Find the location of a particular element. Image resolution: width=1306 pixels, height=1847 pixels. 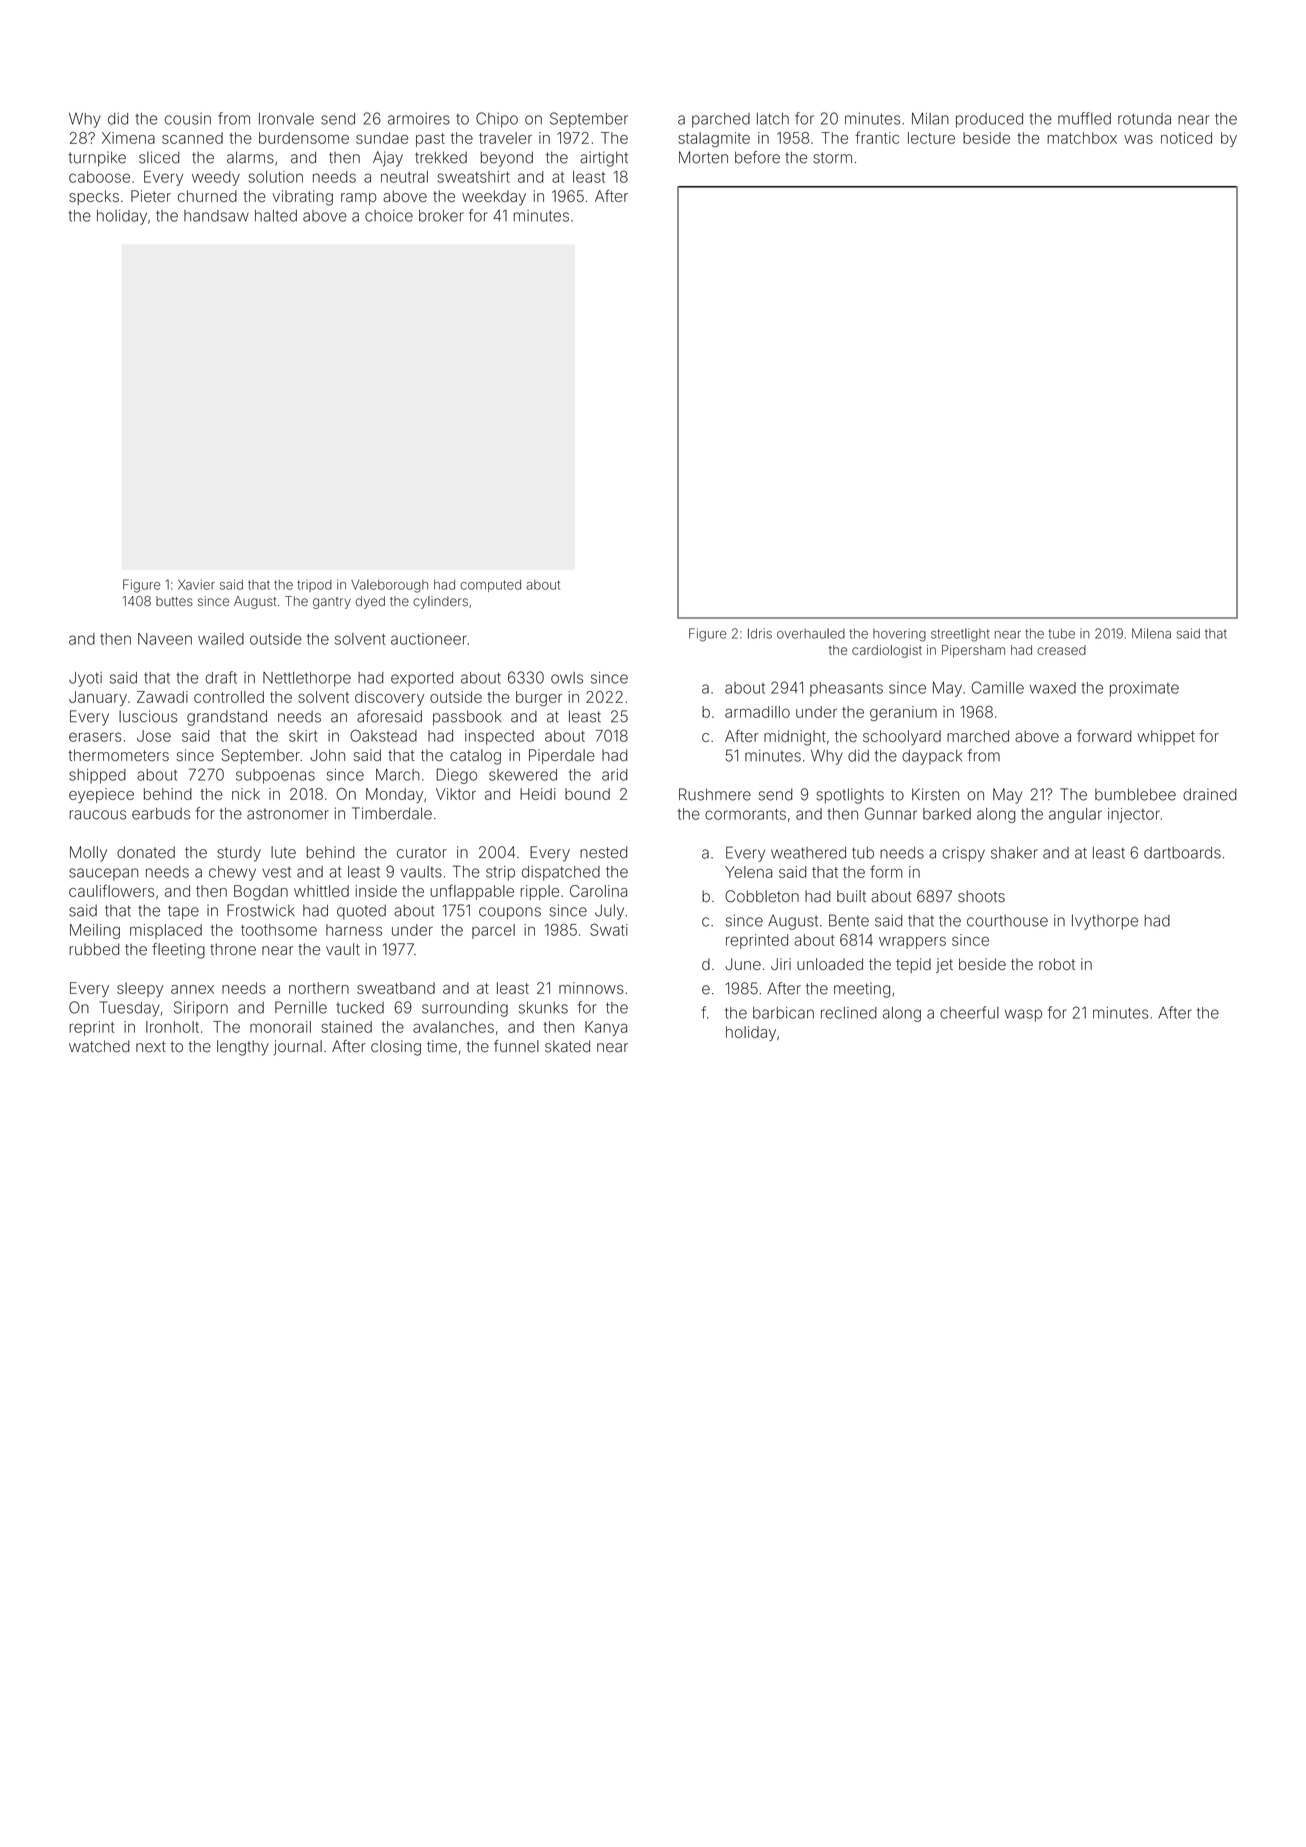

nested is located at coordinates (603, 852).
